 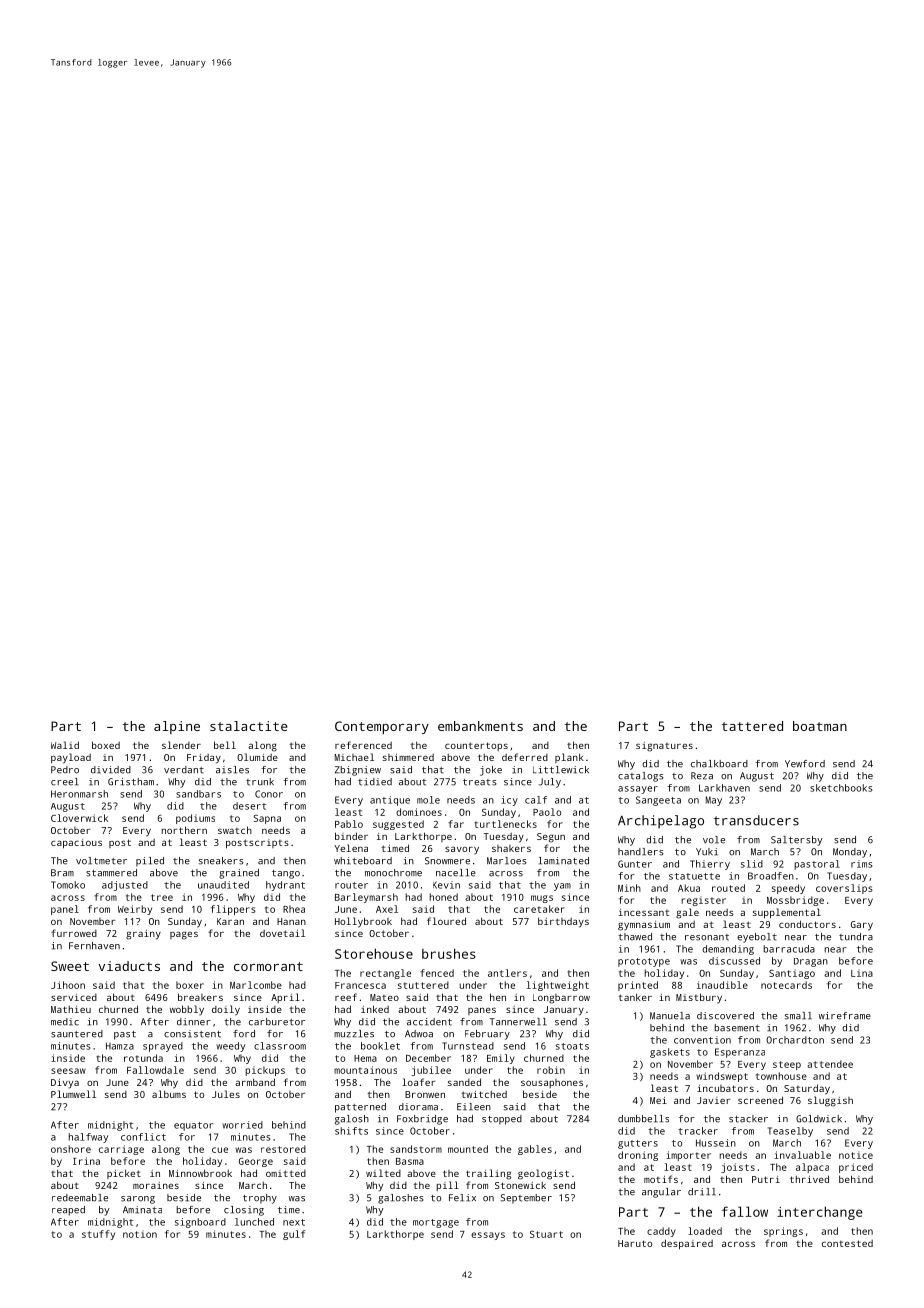 I want to click on sousaphones, so click(x=552, y=1083).
